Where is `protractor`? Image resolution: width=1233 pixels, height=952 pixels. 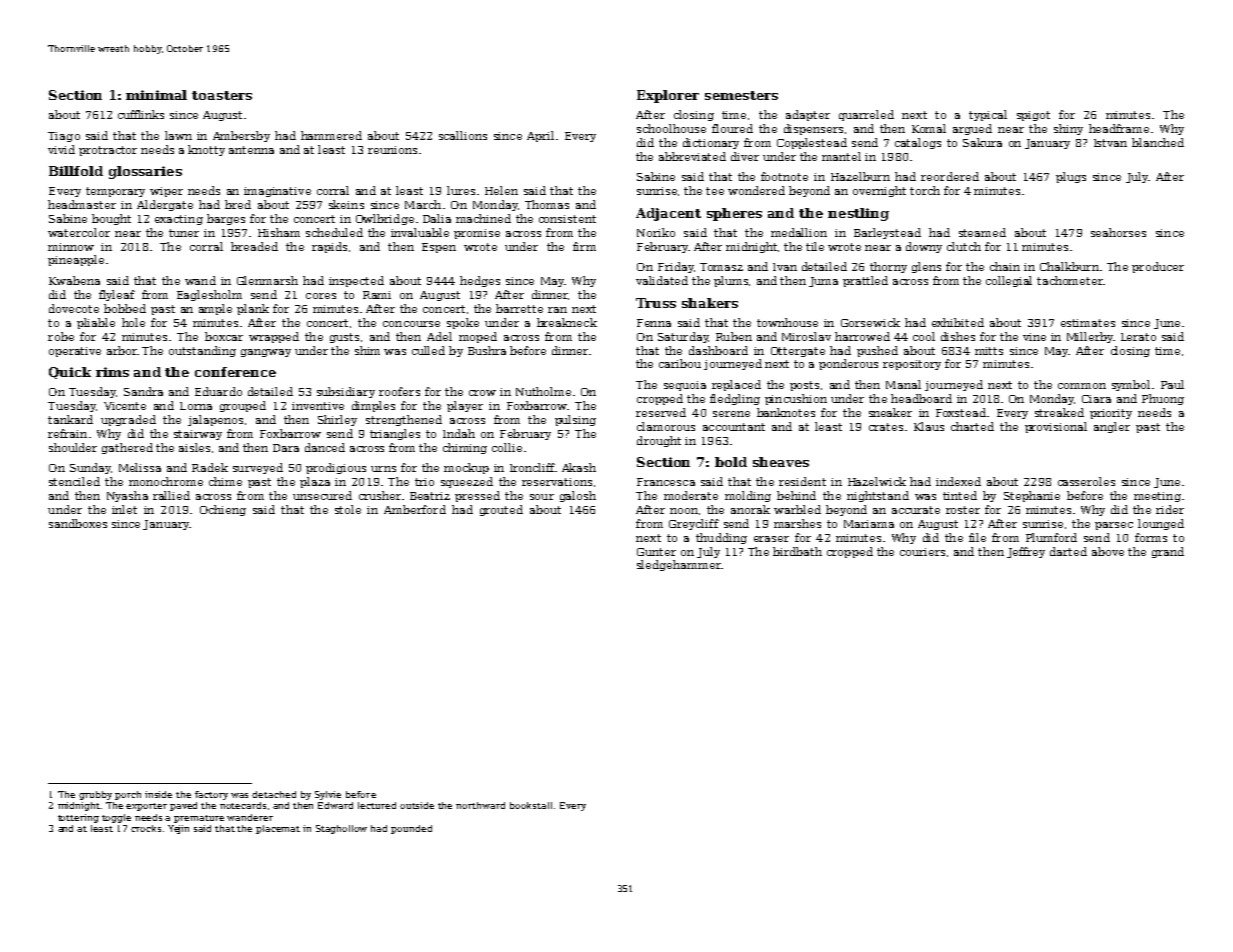
protractor is located at coordinates (108, 151).
